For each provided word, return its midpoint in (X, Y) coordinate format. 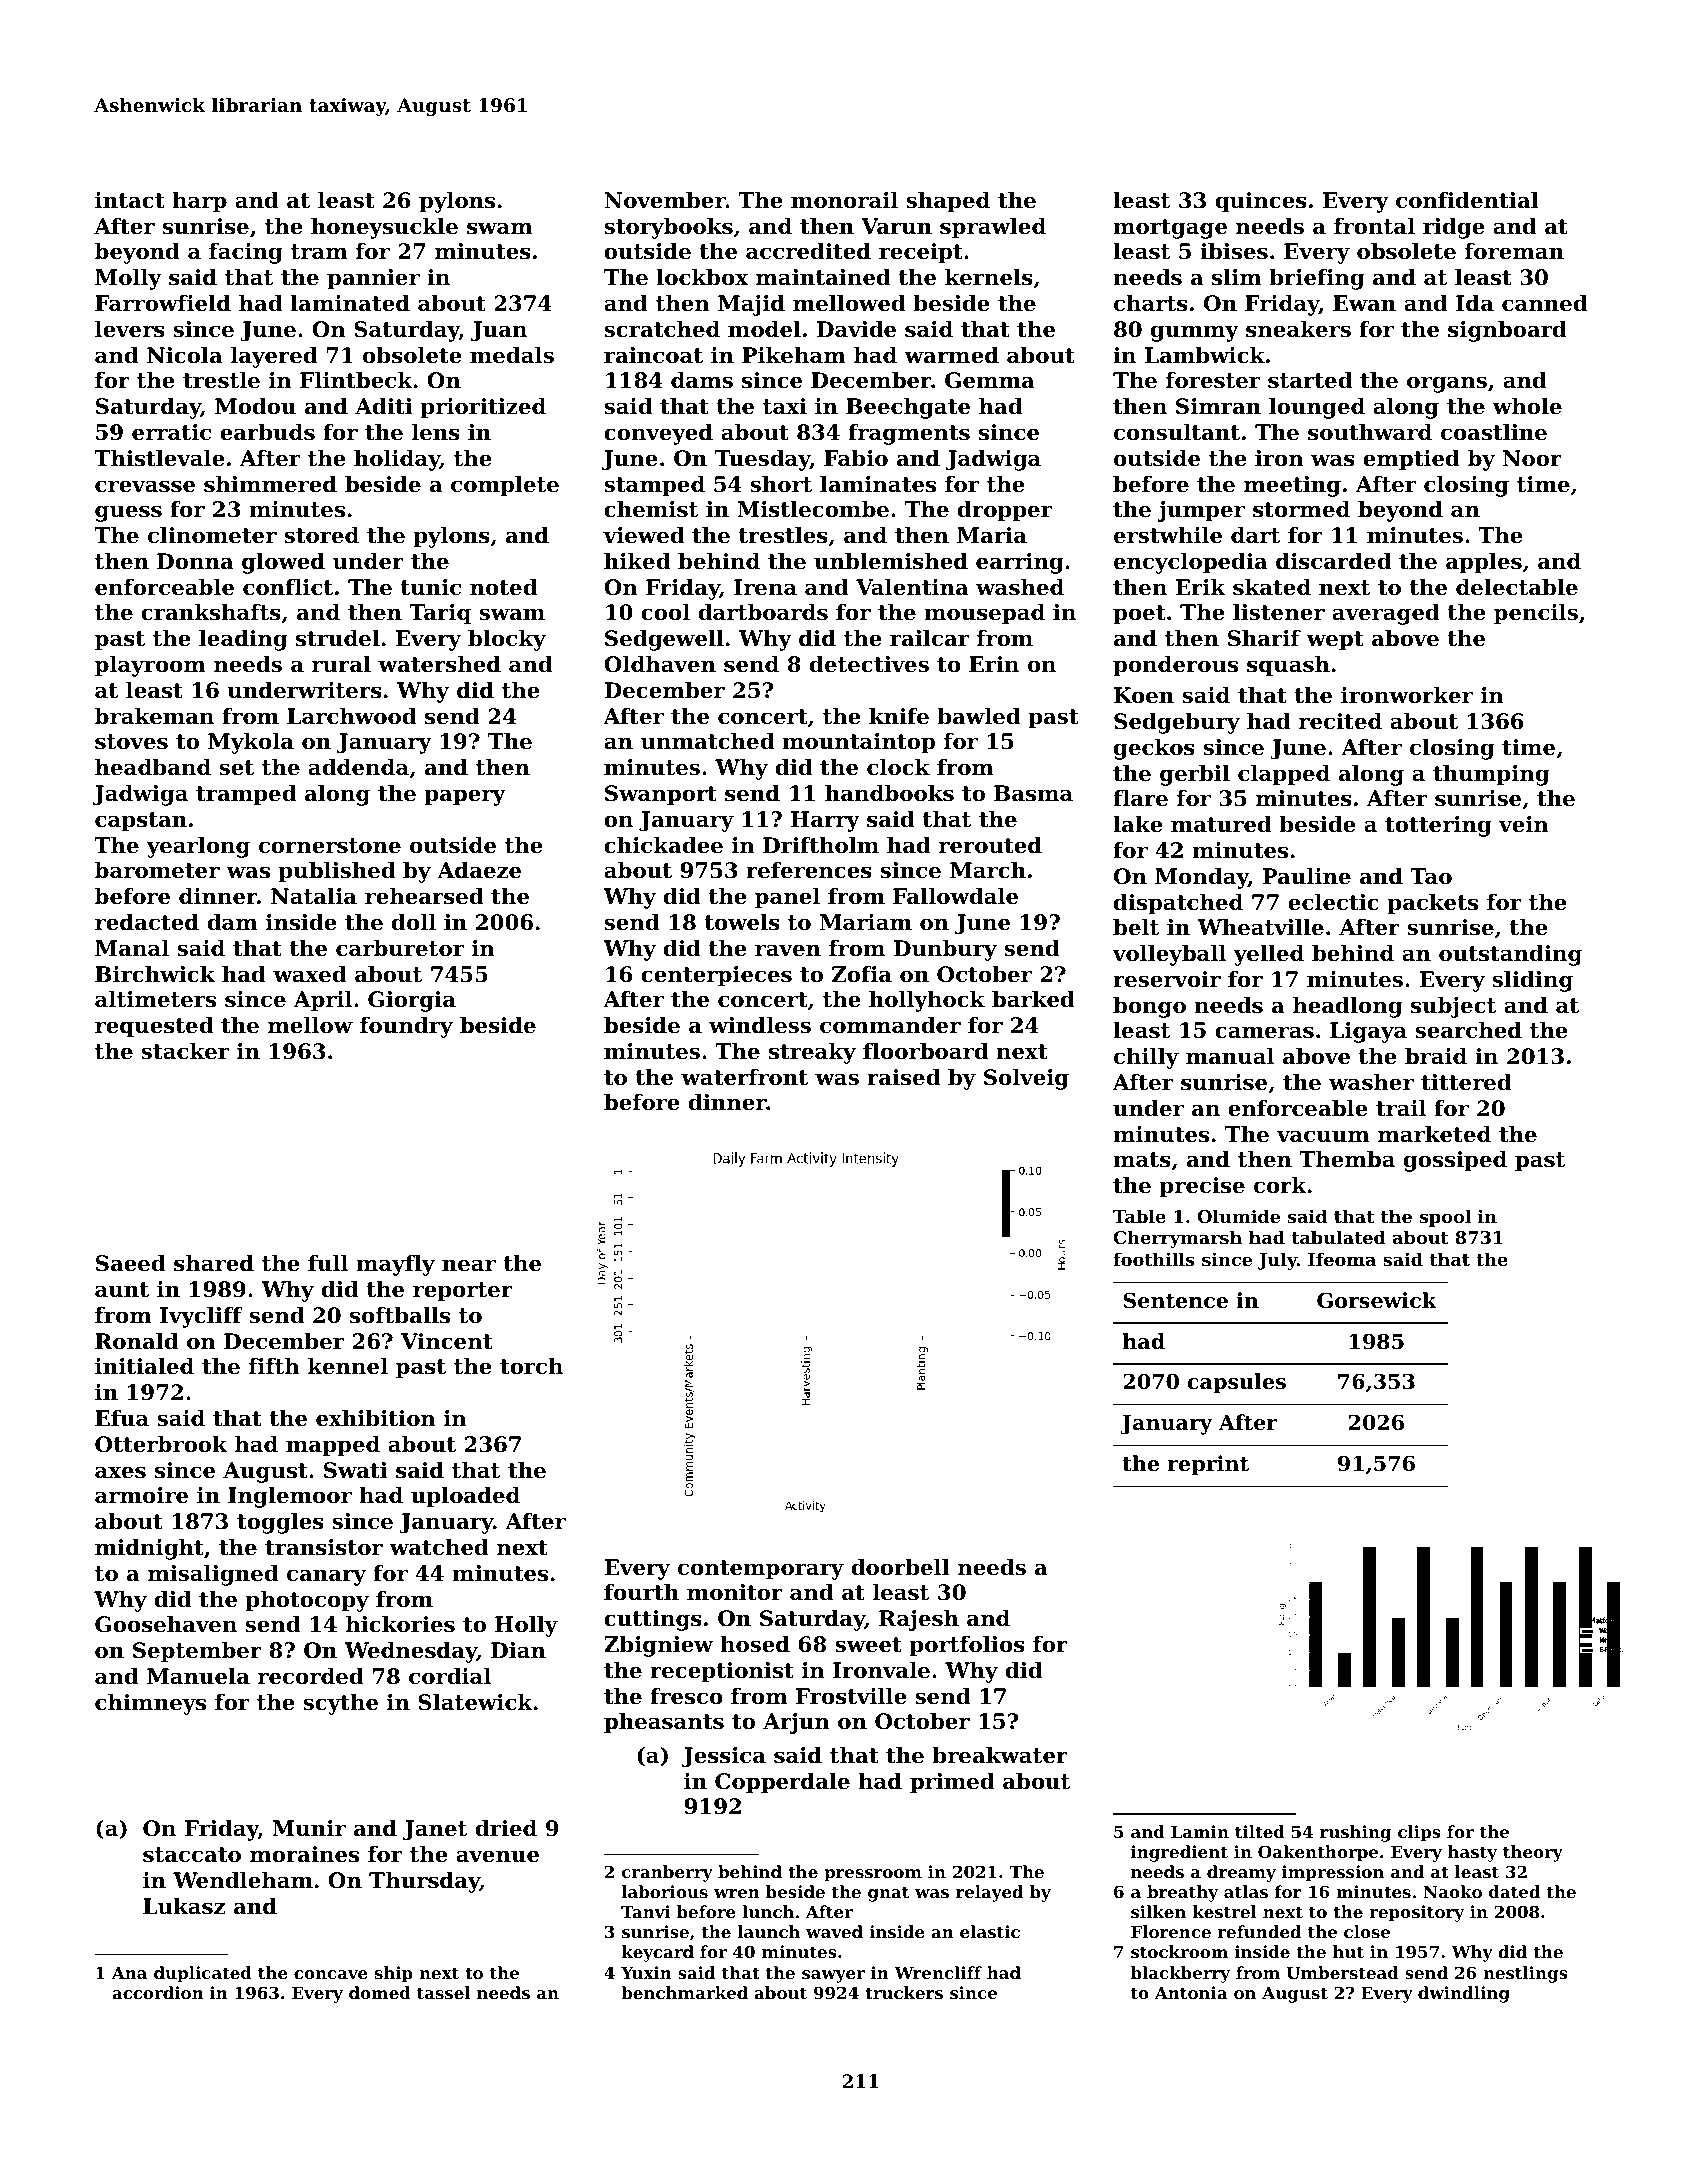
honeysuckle (384, 228)
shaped (948, 202)
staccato (192, 1855)
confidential (1467, 200)
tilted (1260, 1831)
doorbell (900, 1567)
